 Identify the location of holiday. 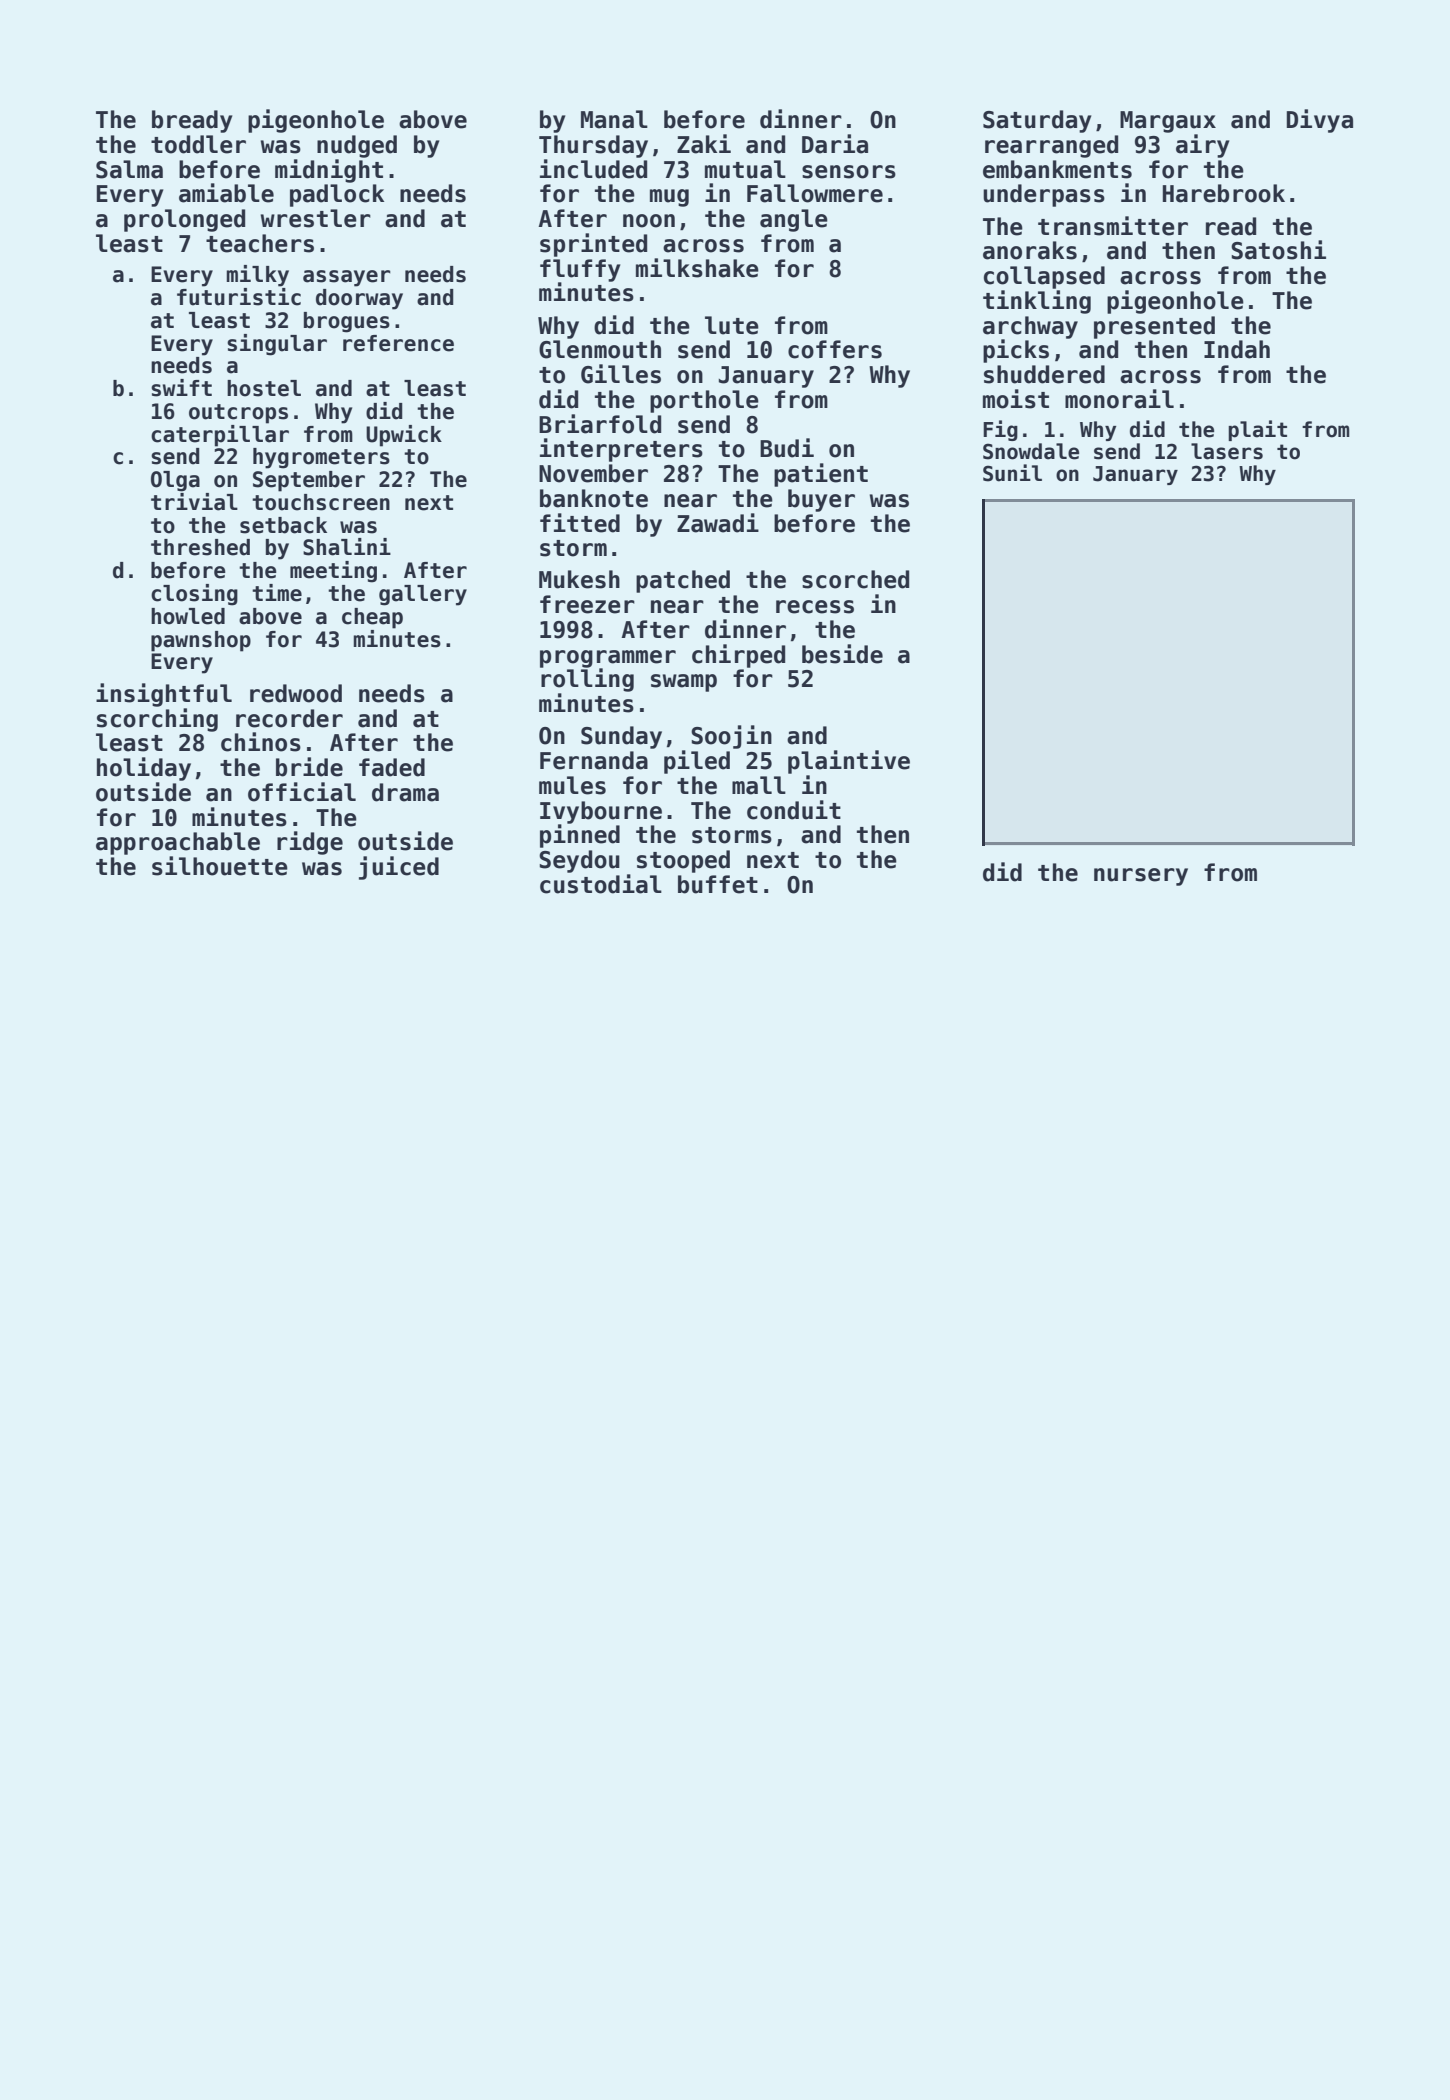
(144, 769).
